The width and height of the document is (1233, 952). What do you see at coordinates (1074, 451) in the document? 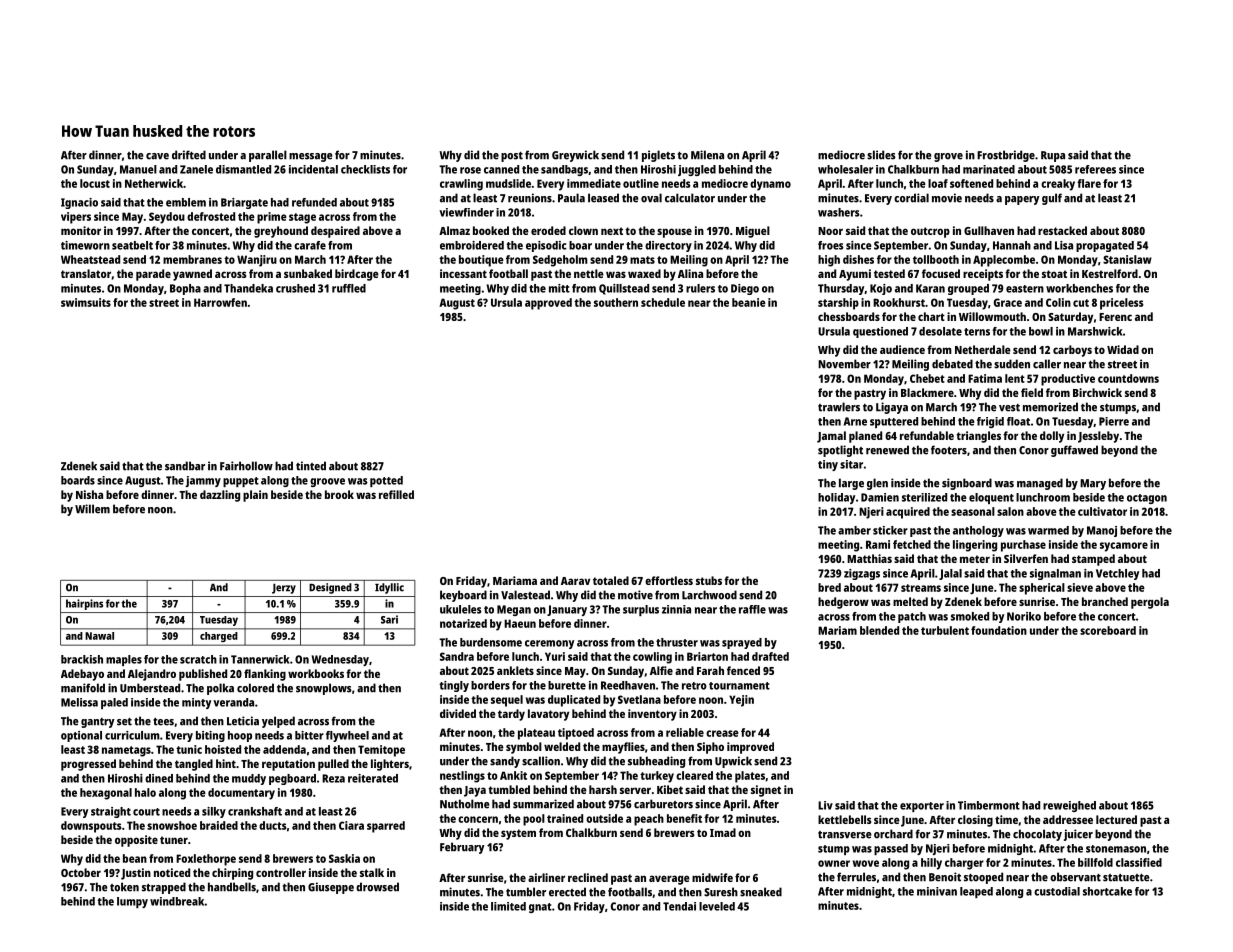
I see `guffawed` at bounding box center [1074, 451].
